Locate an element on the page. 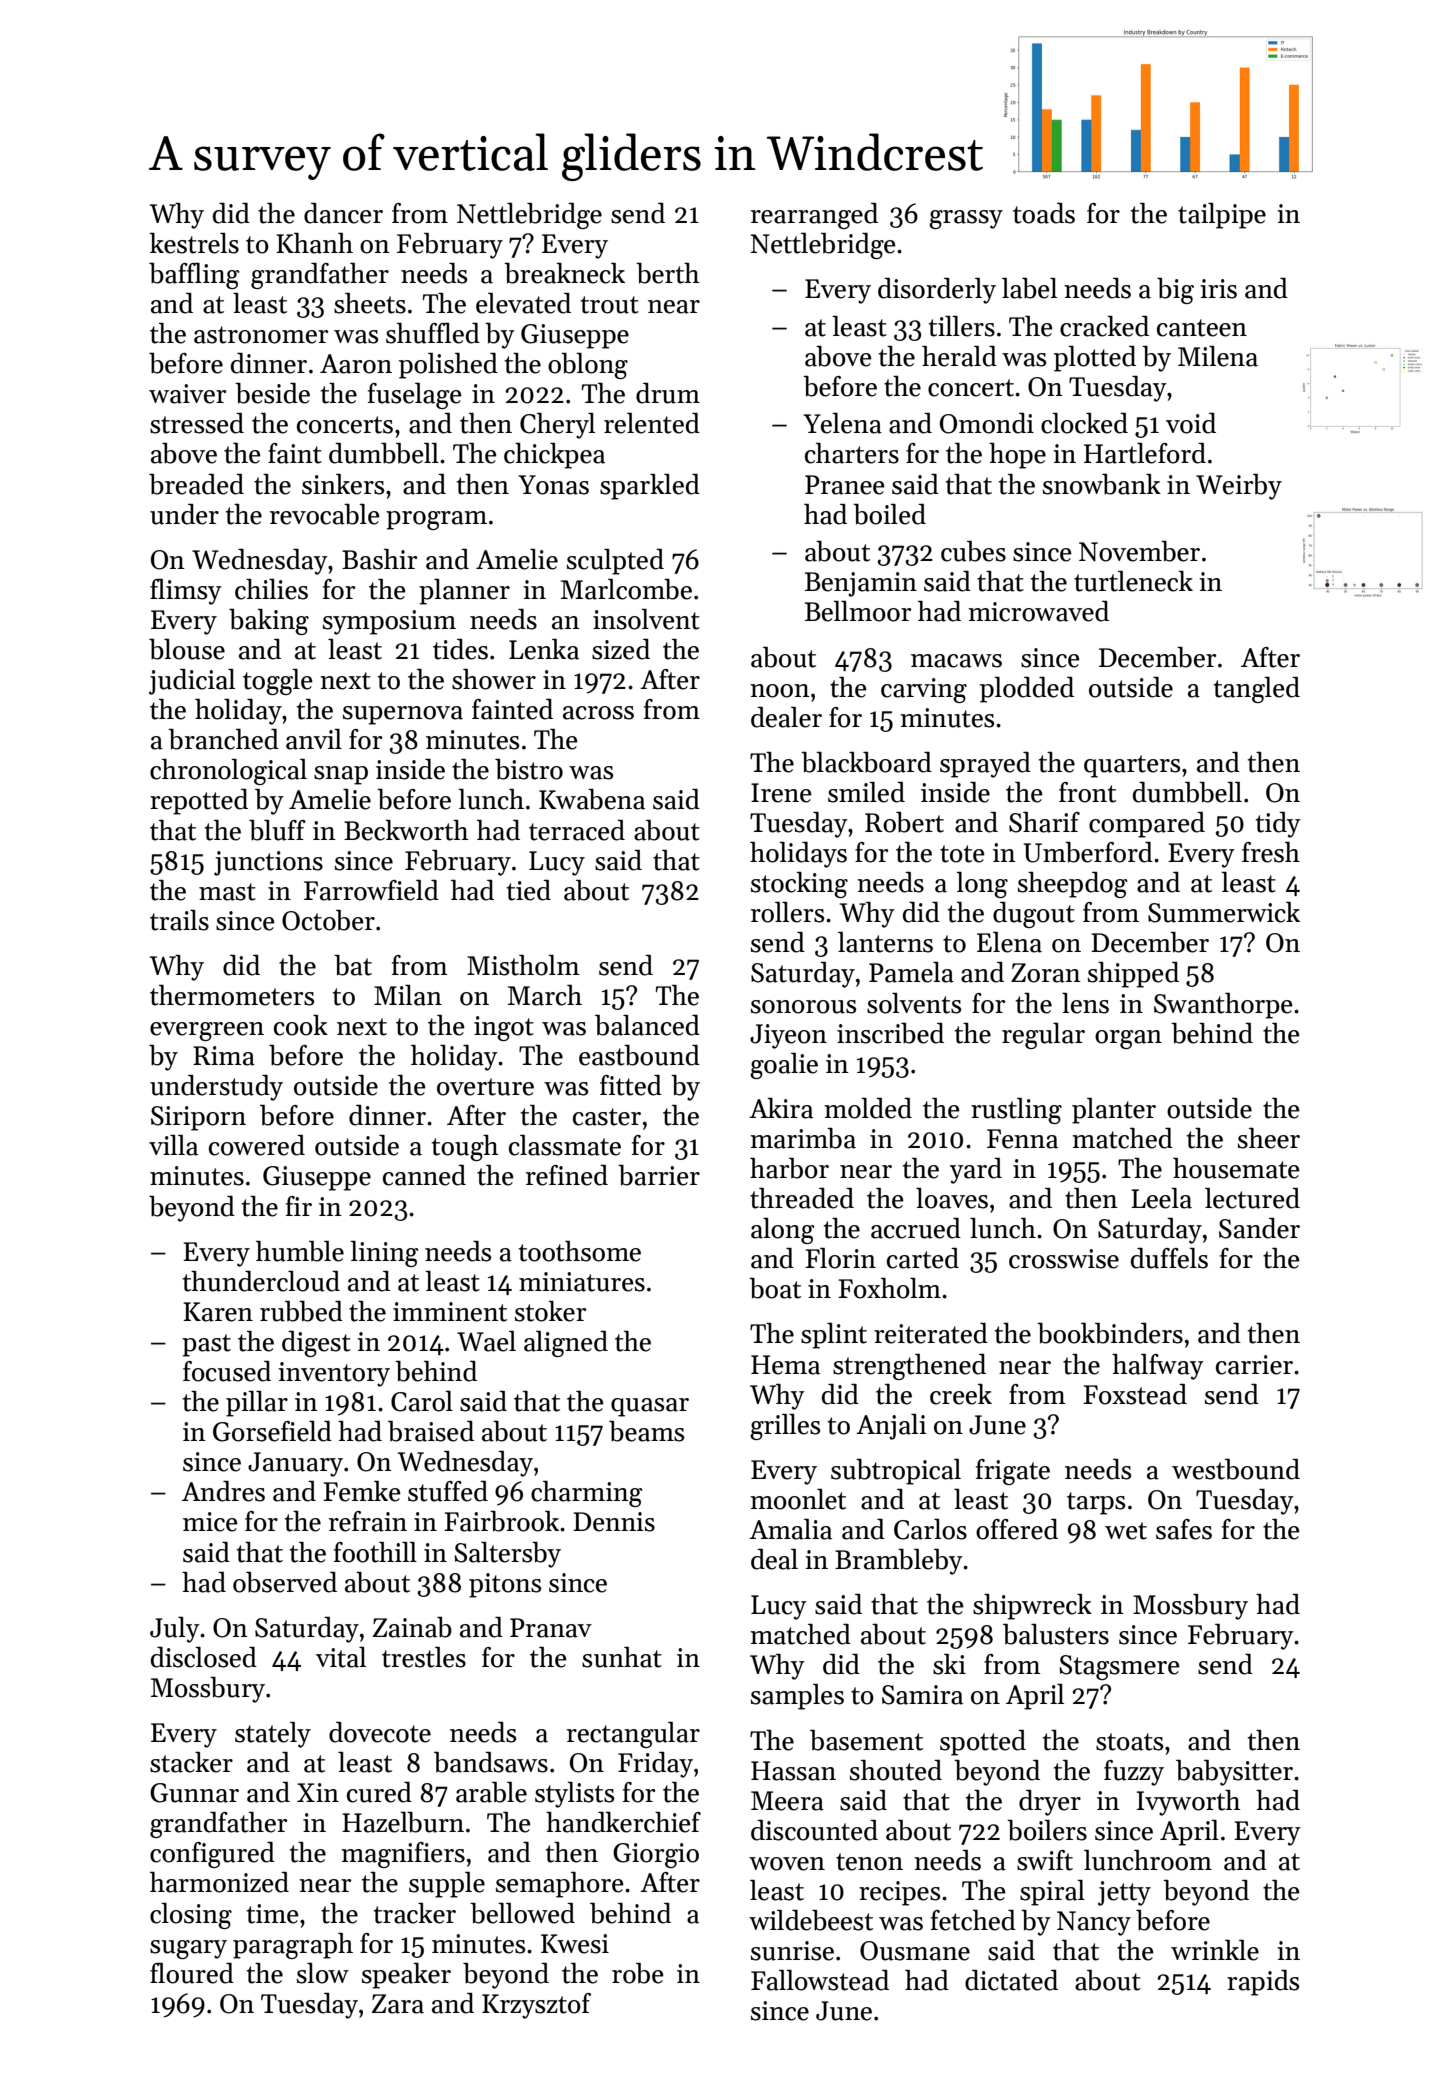  Krzysztof is located at coordinates (536, 2006).
